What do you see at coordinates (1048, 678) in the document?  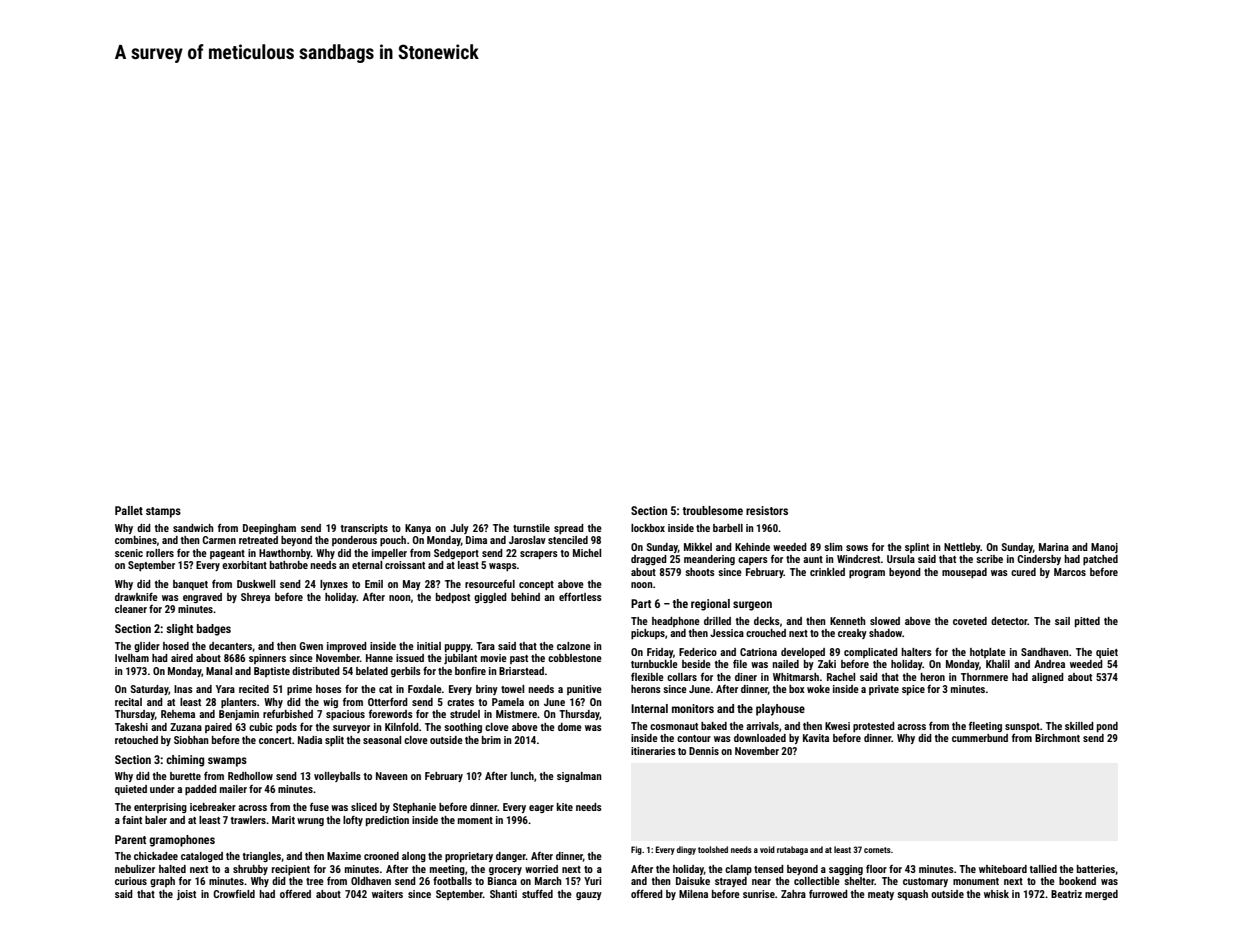 I see `aligned` at bounding box center [1048, 678].
